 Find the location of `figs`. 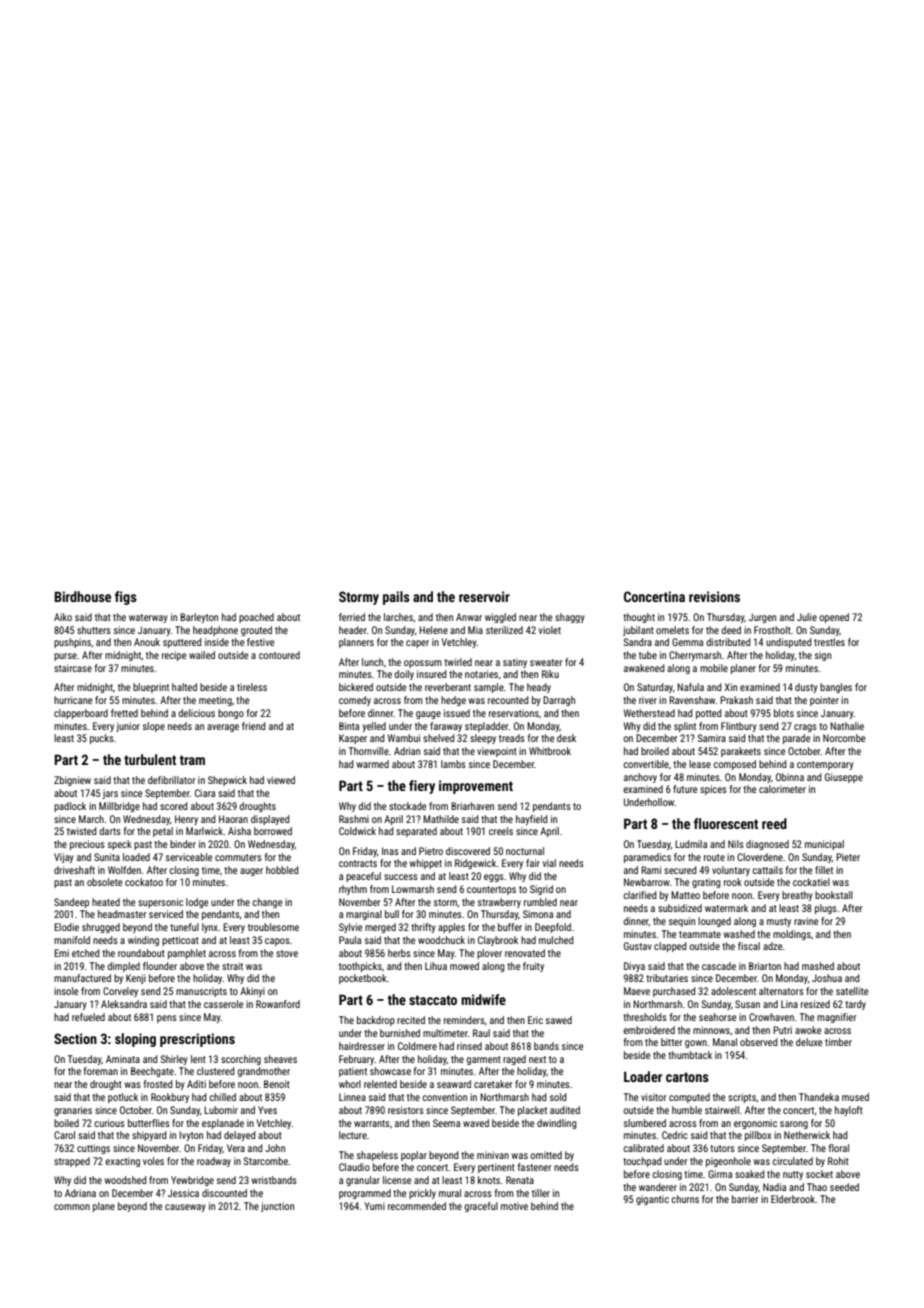

figs is located at coordinates (126, 598).
